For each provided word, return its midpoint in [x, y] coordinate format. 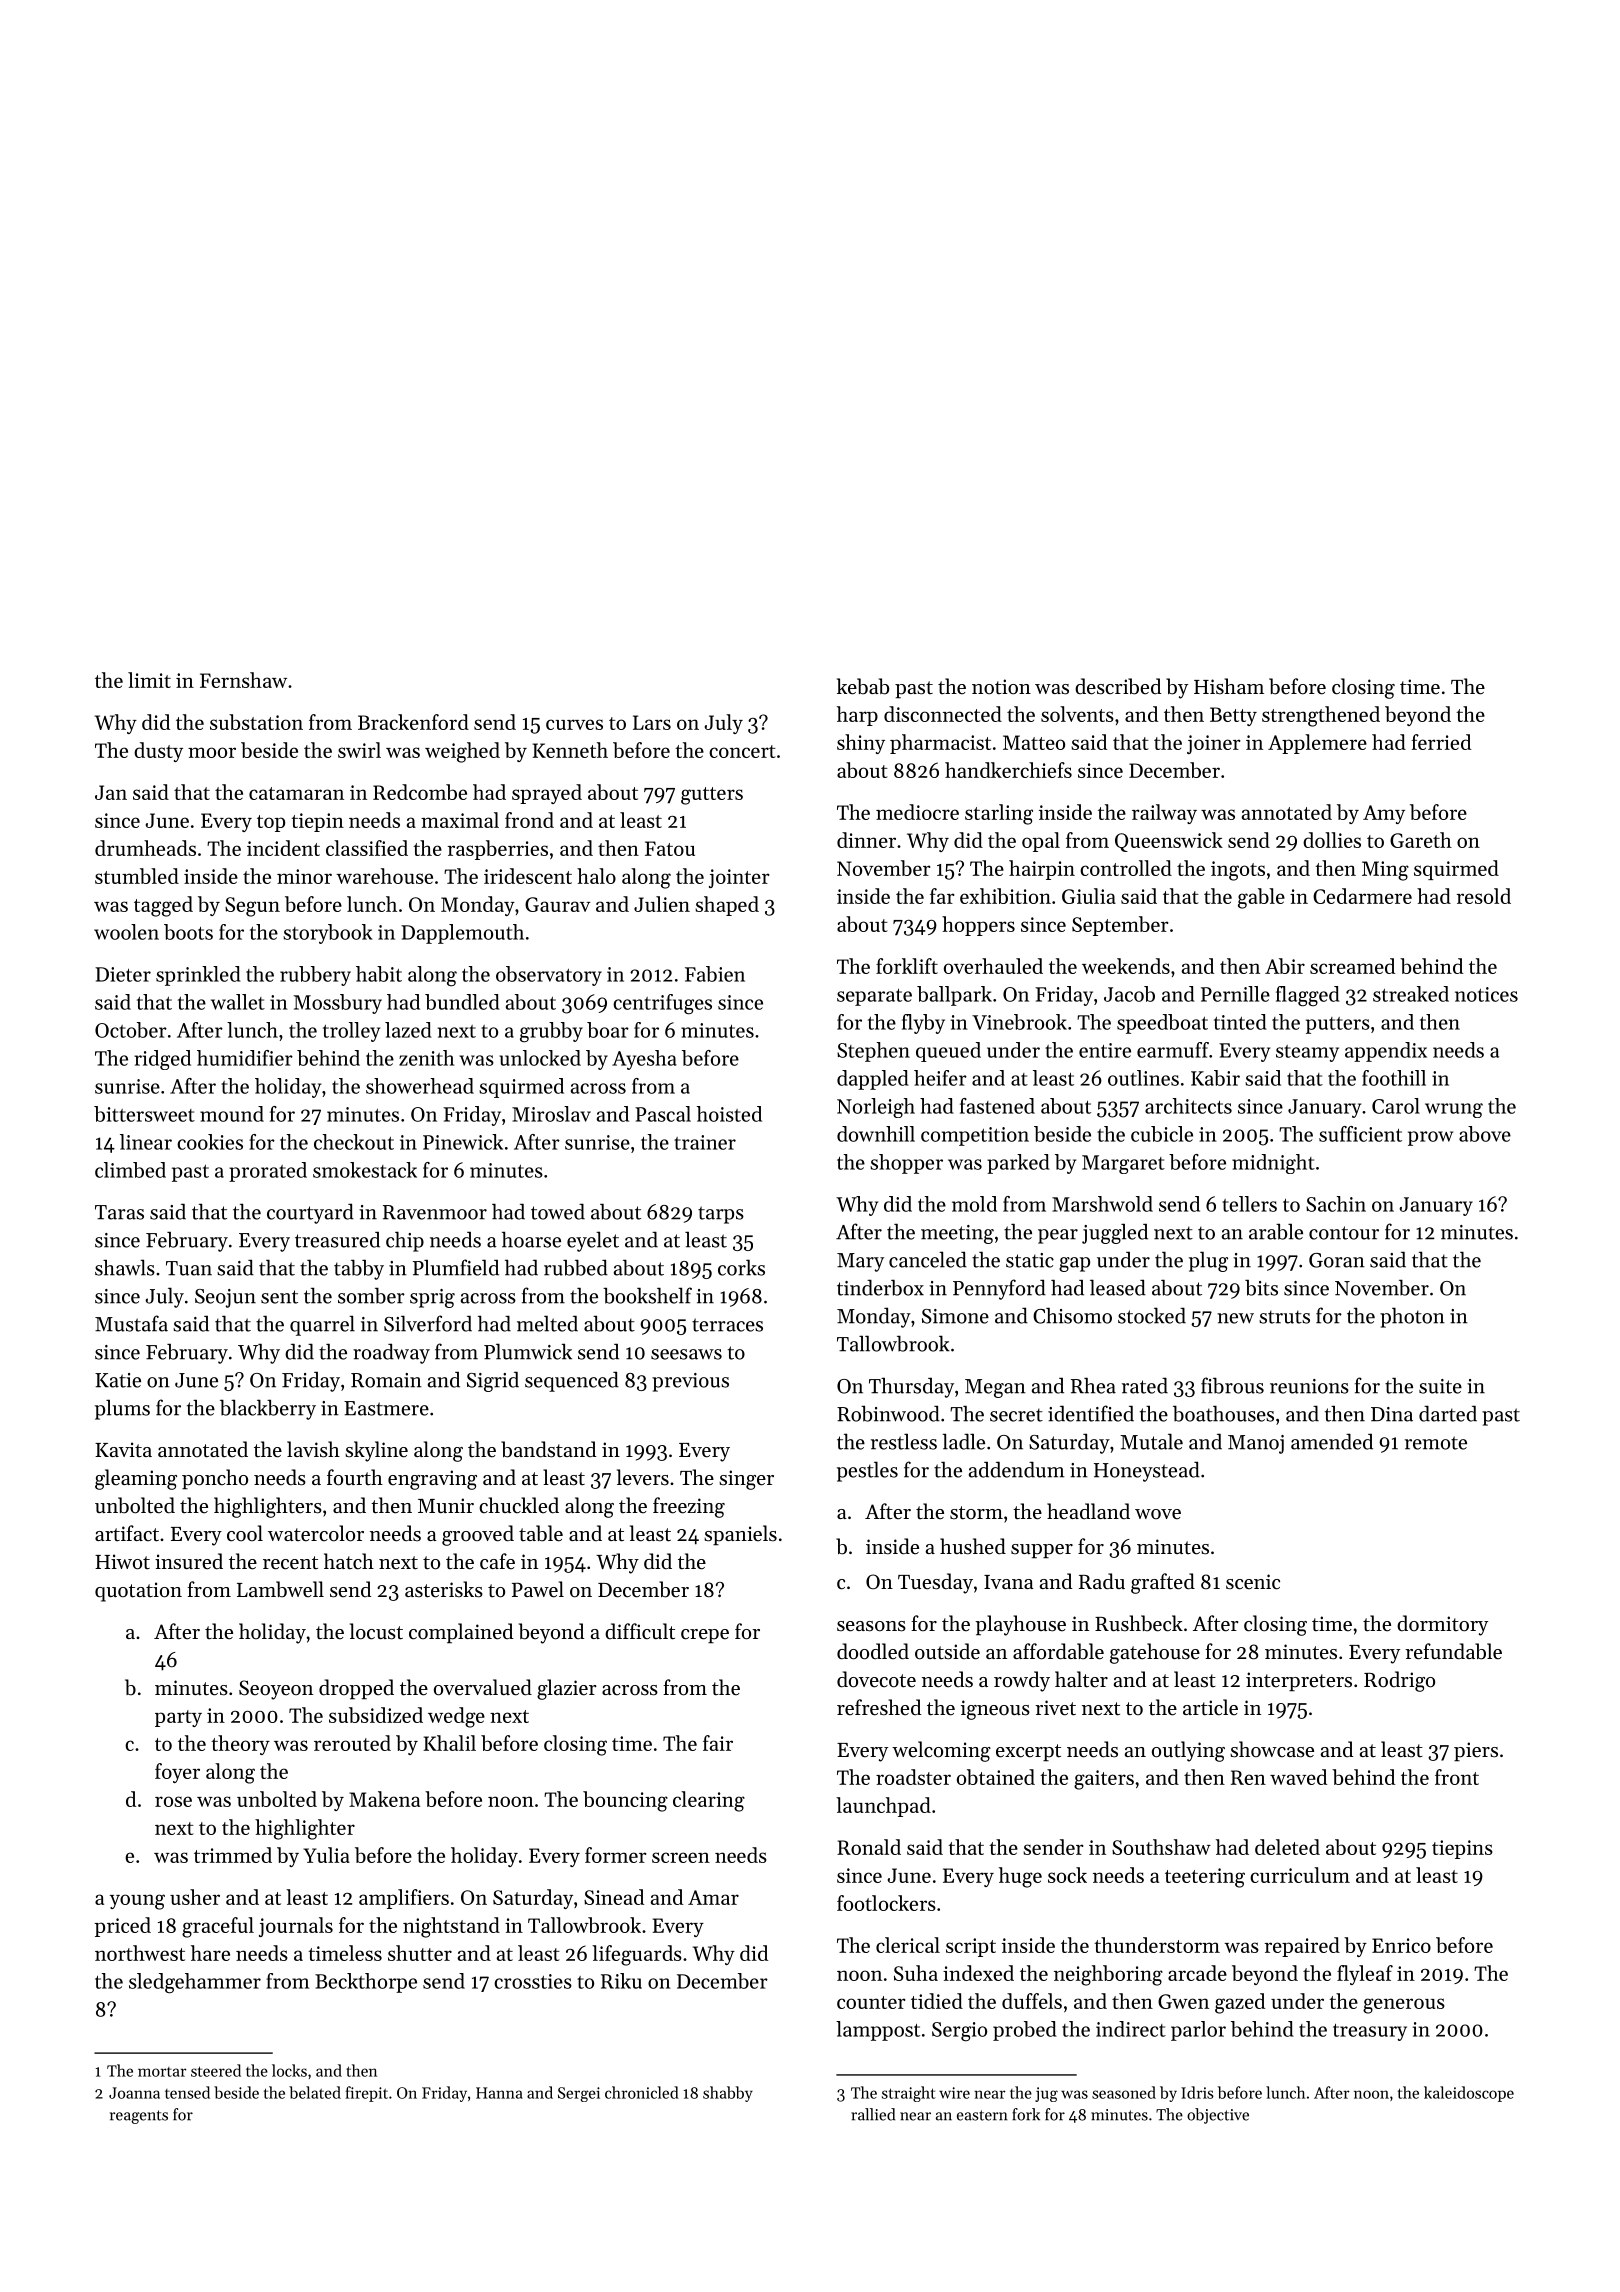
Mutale [1151, 1441]
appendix [1386, 1052]
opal [1041, 842]
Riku [621, 1981]
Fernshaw [243, 680]
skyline [376, 1451]
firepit [367, 2094]
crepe [705, 1636]
